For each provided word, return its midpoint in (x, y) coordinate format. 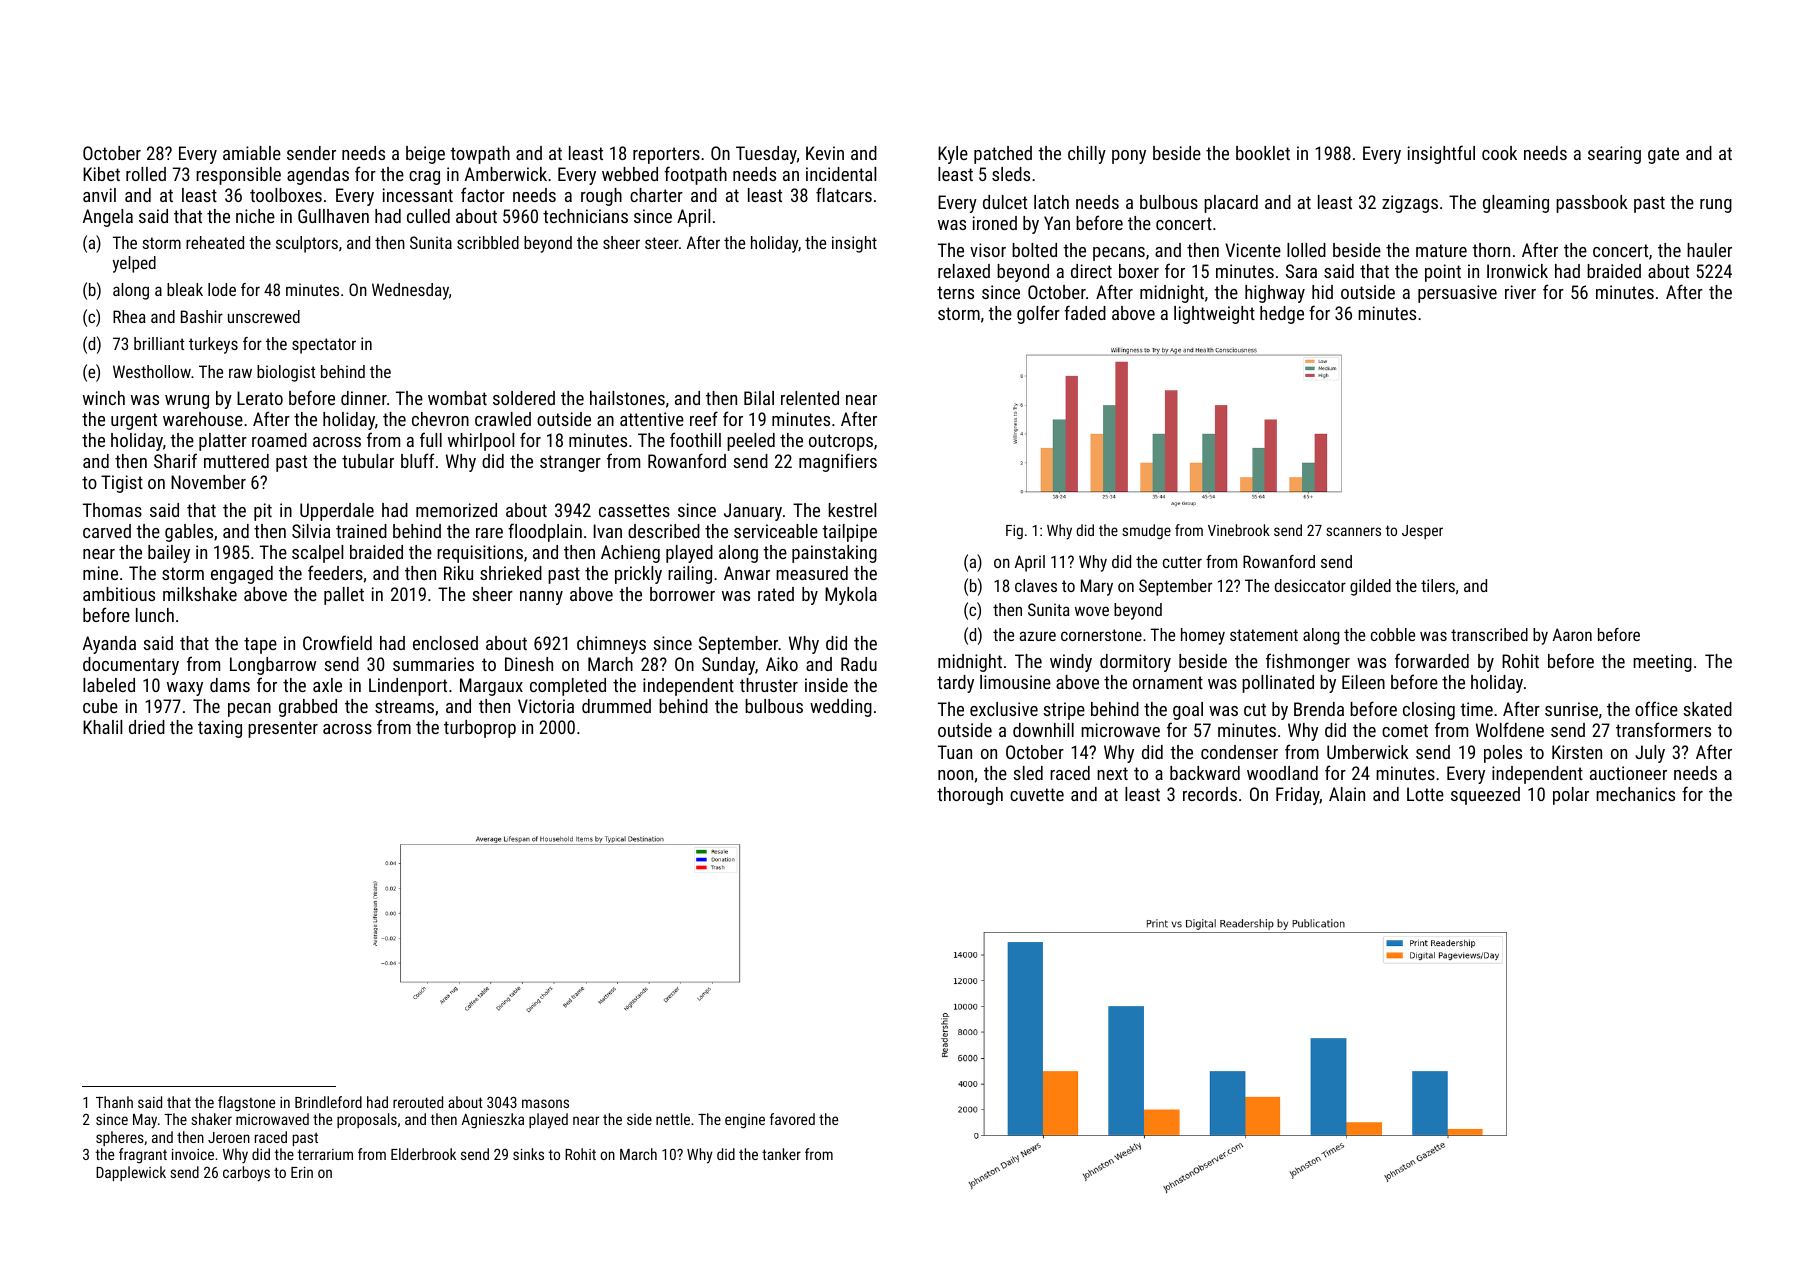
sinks (528, 1154)
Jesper (1422, 532)
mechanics (1635, 794)
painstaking (834, 554)
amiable (252, 153)
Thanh (114, 1102)
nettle (673, 1119)
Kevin (825, 153)
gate (1663, 155)
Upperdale (337, 512)
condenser (1239, 752)
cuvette (1037, 794)
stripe (1064, 711)
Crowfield (337, 642)
